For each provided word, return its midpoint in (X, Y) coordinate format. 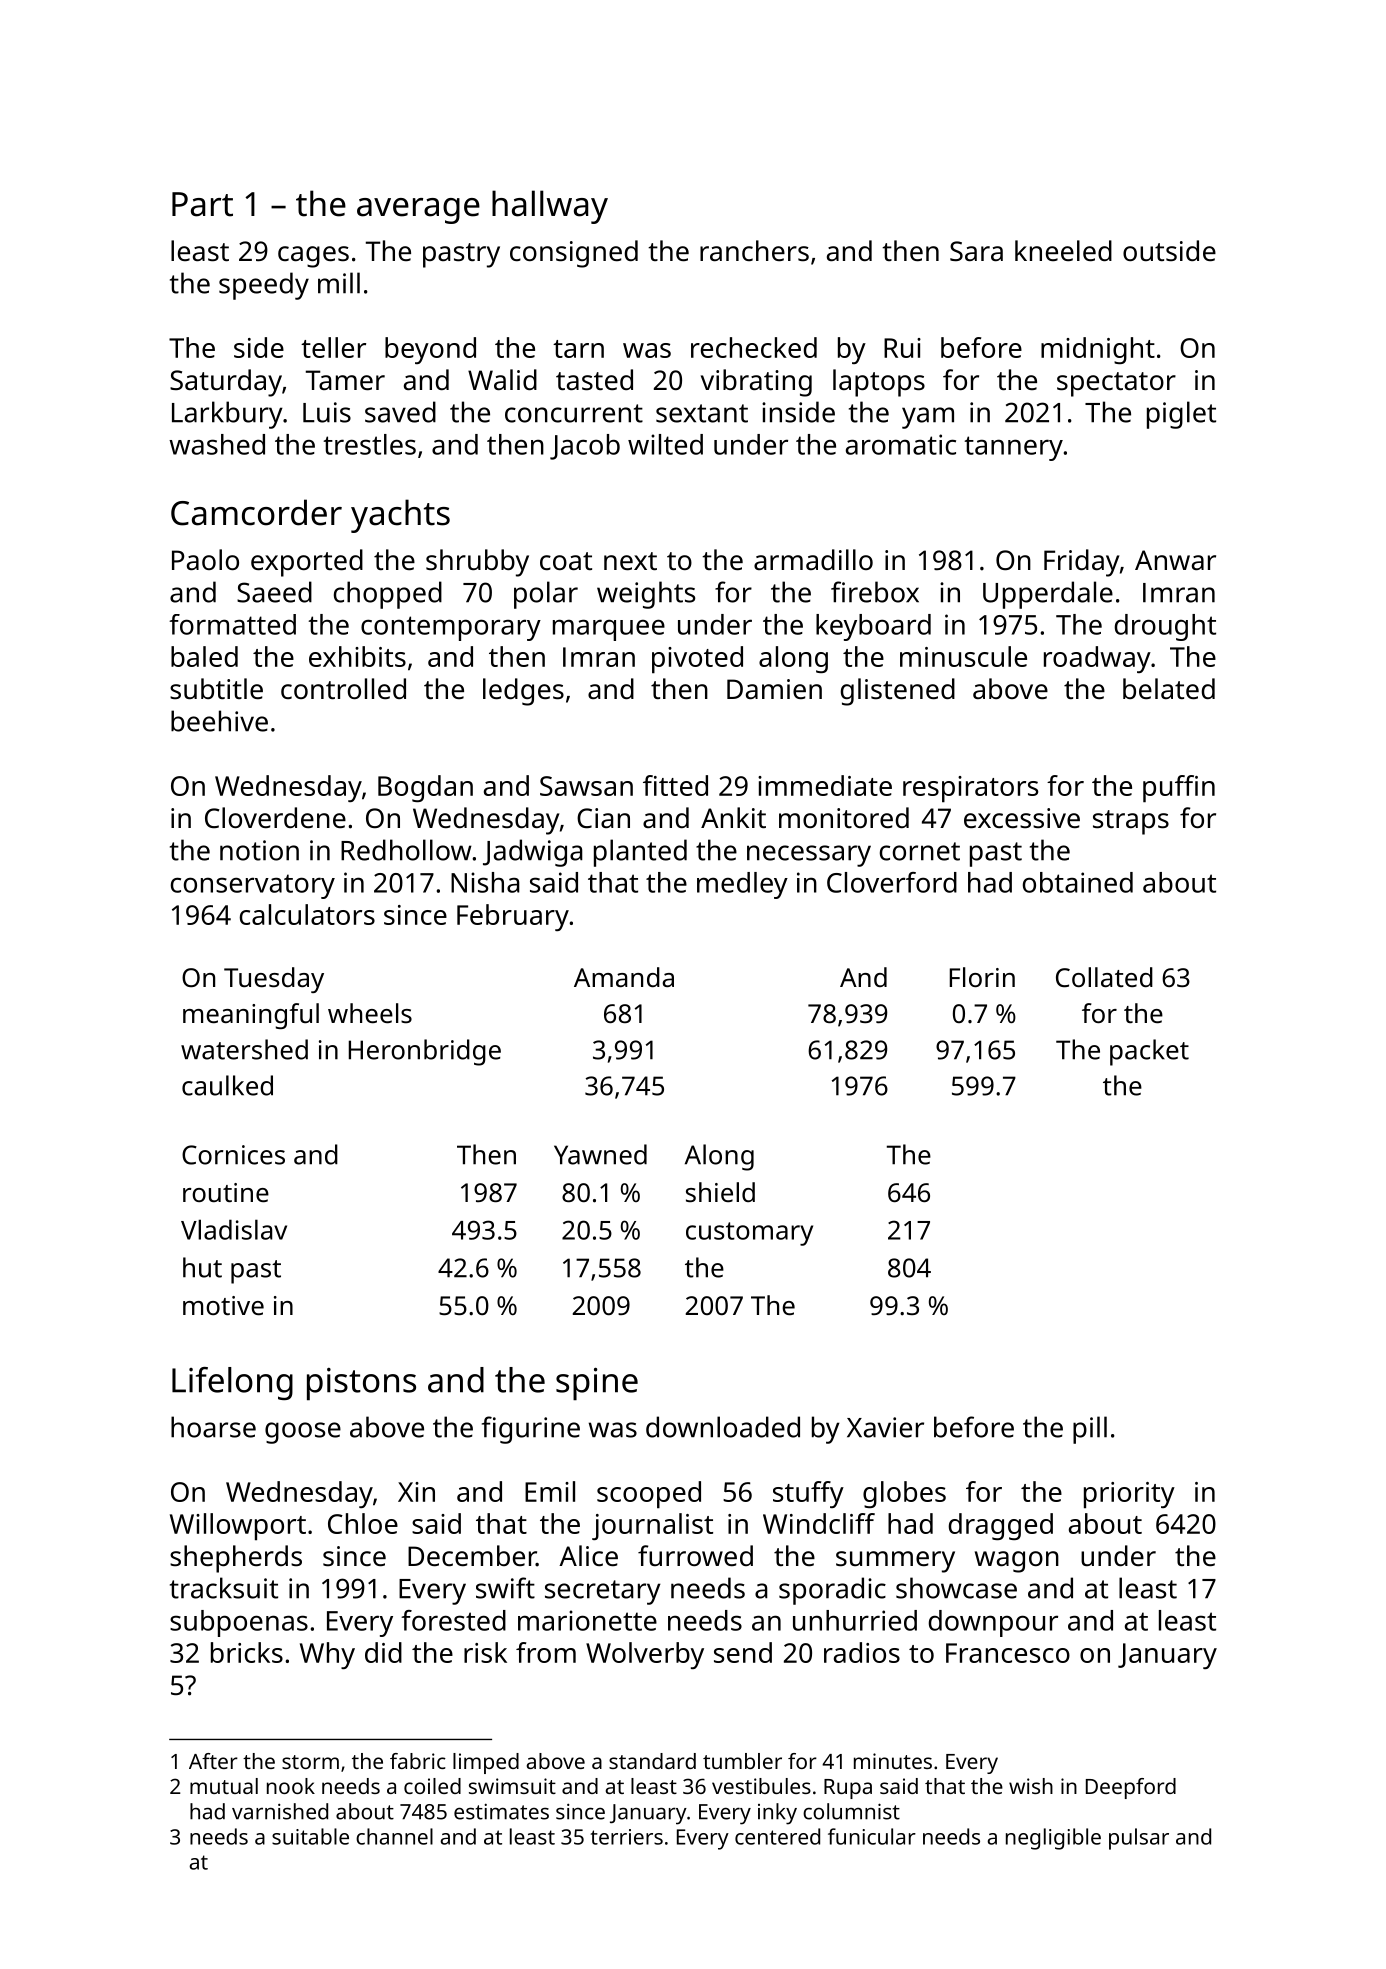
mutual (224, 1786)
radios (862, 1652)
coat (566, 561)
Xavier (885, 1427)
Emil (550, 1491)
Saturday (226, 383)
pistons (361, 1384)
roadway (1097, 659)
